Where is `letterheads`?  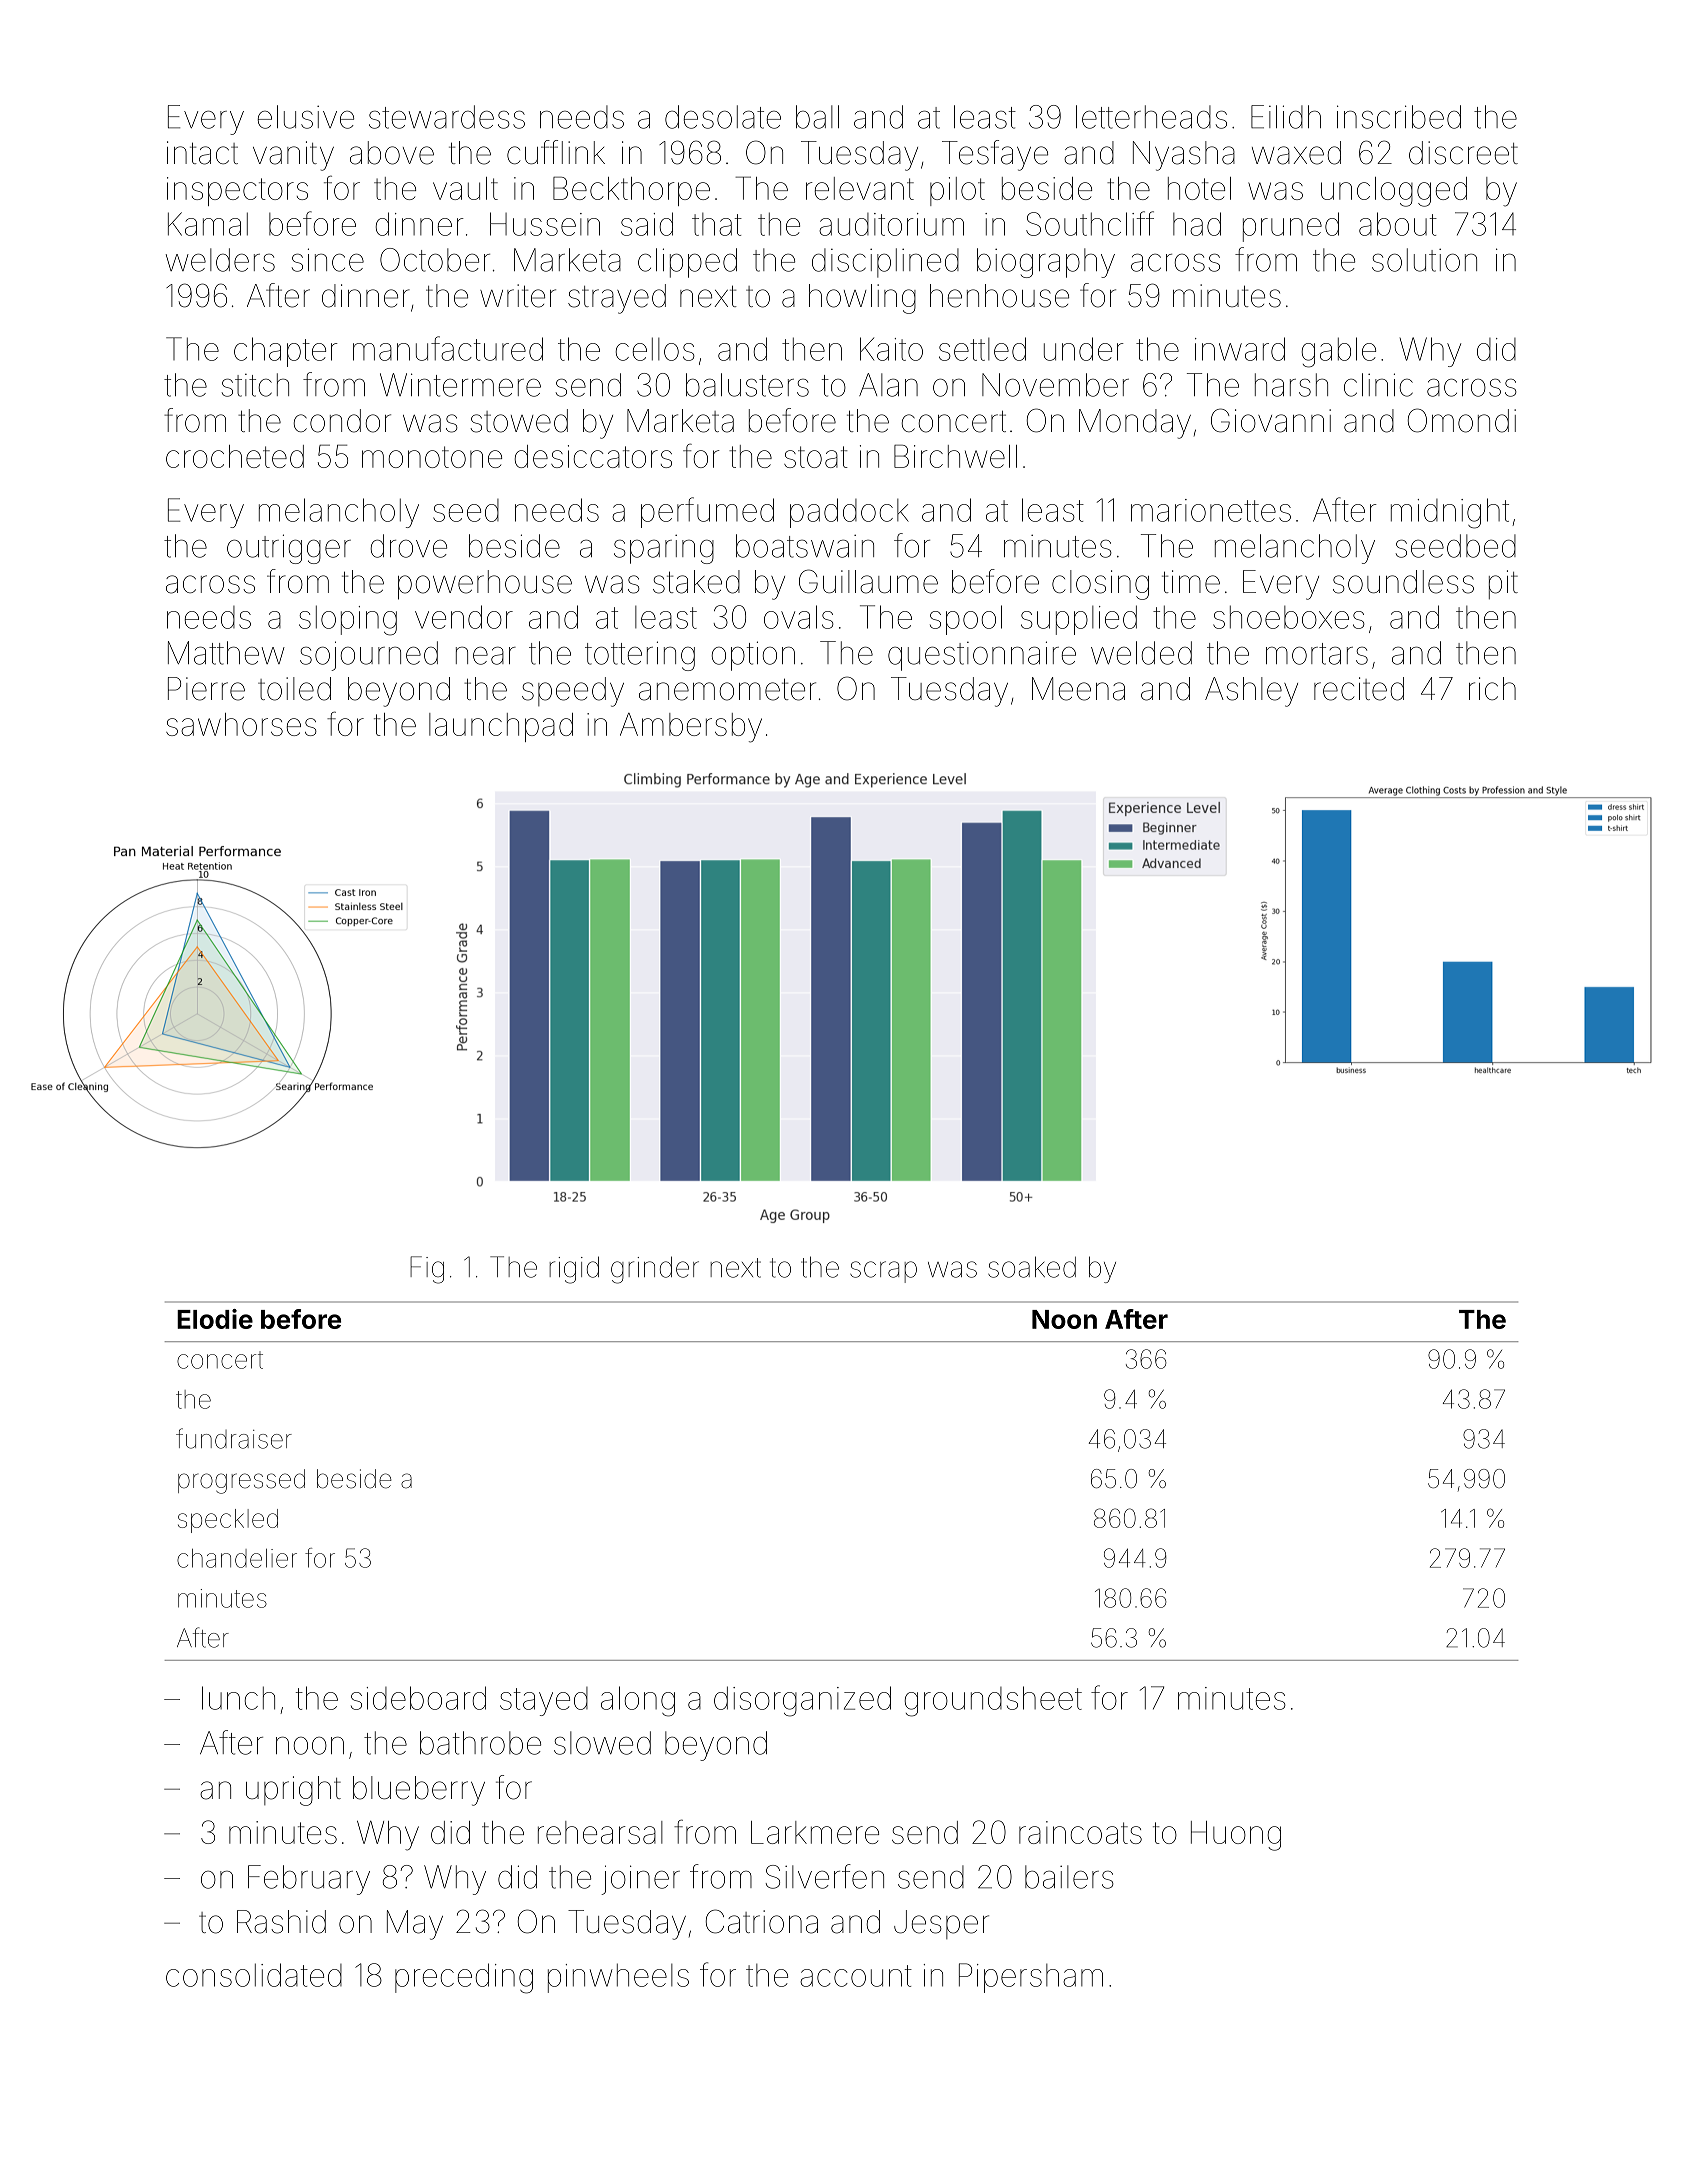
letterheads is located at coordinates (1151, 117).
